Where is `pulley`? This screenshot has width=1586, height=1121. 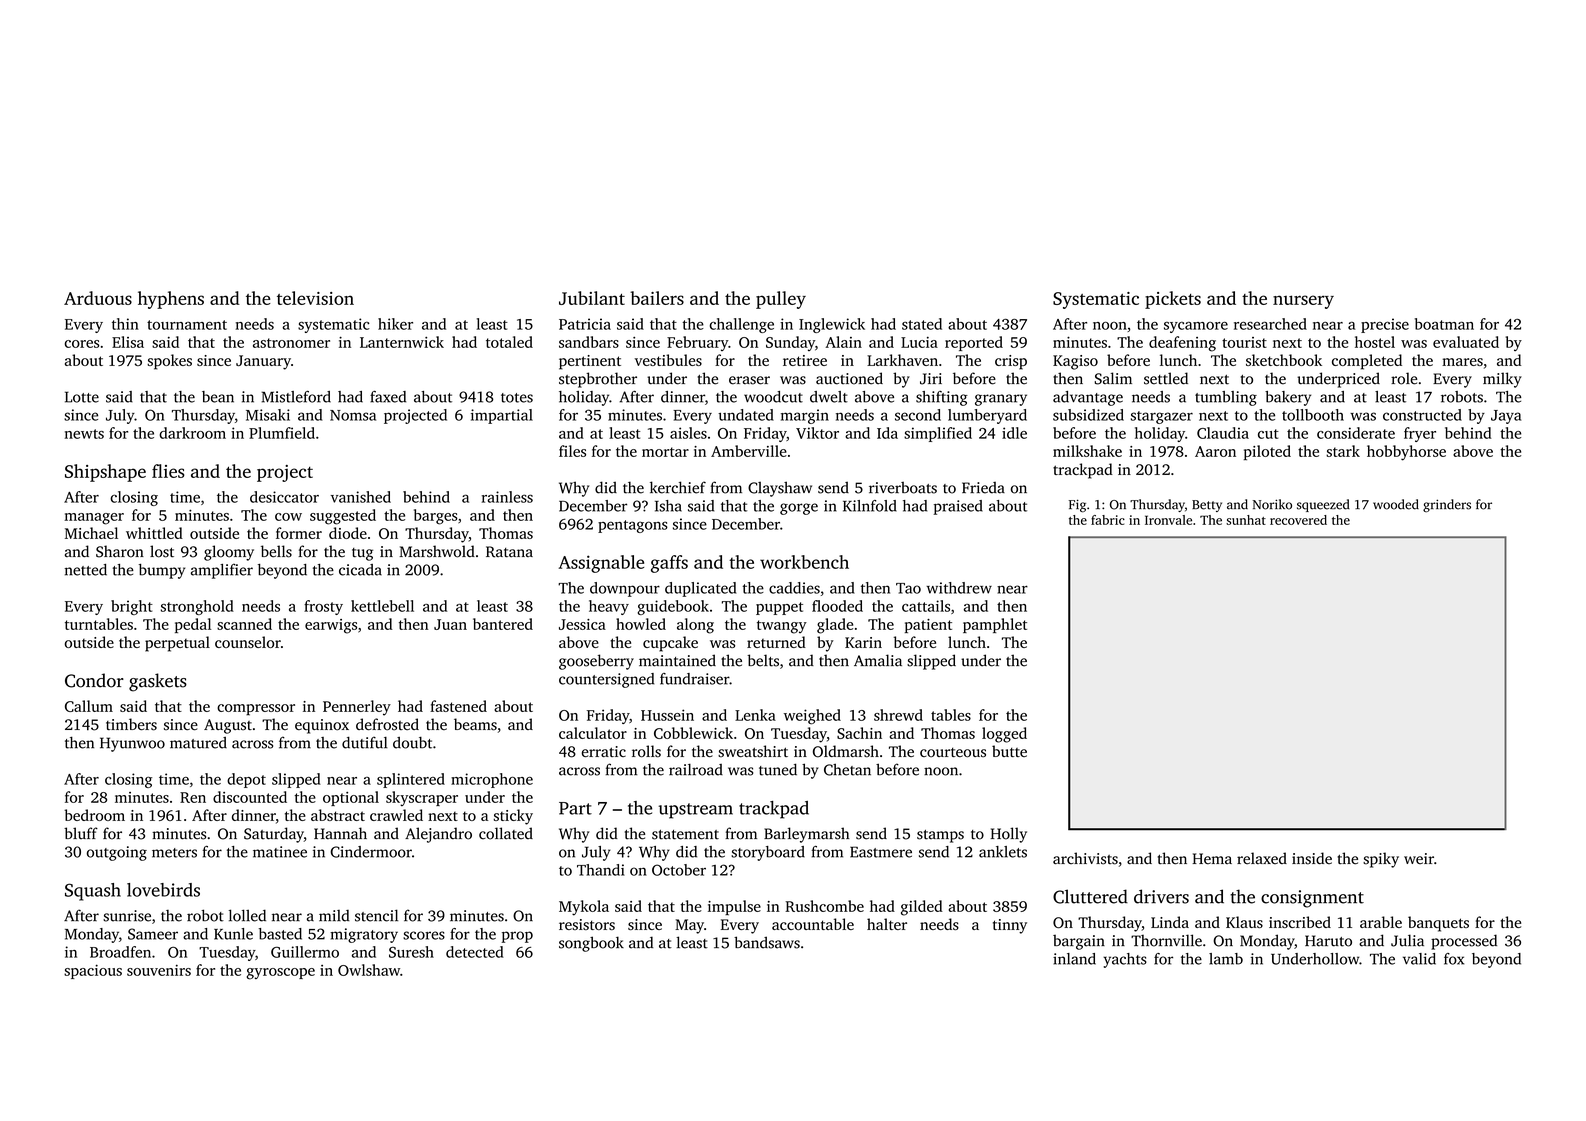 pulley is located at coordinates (781, 300).
